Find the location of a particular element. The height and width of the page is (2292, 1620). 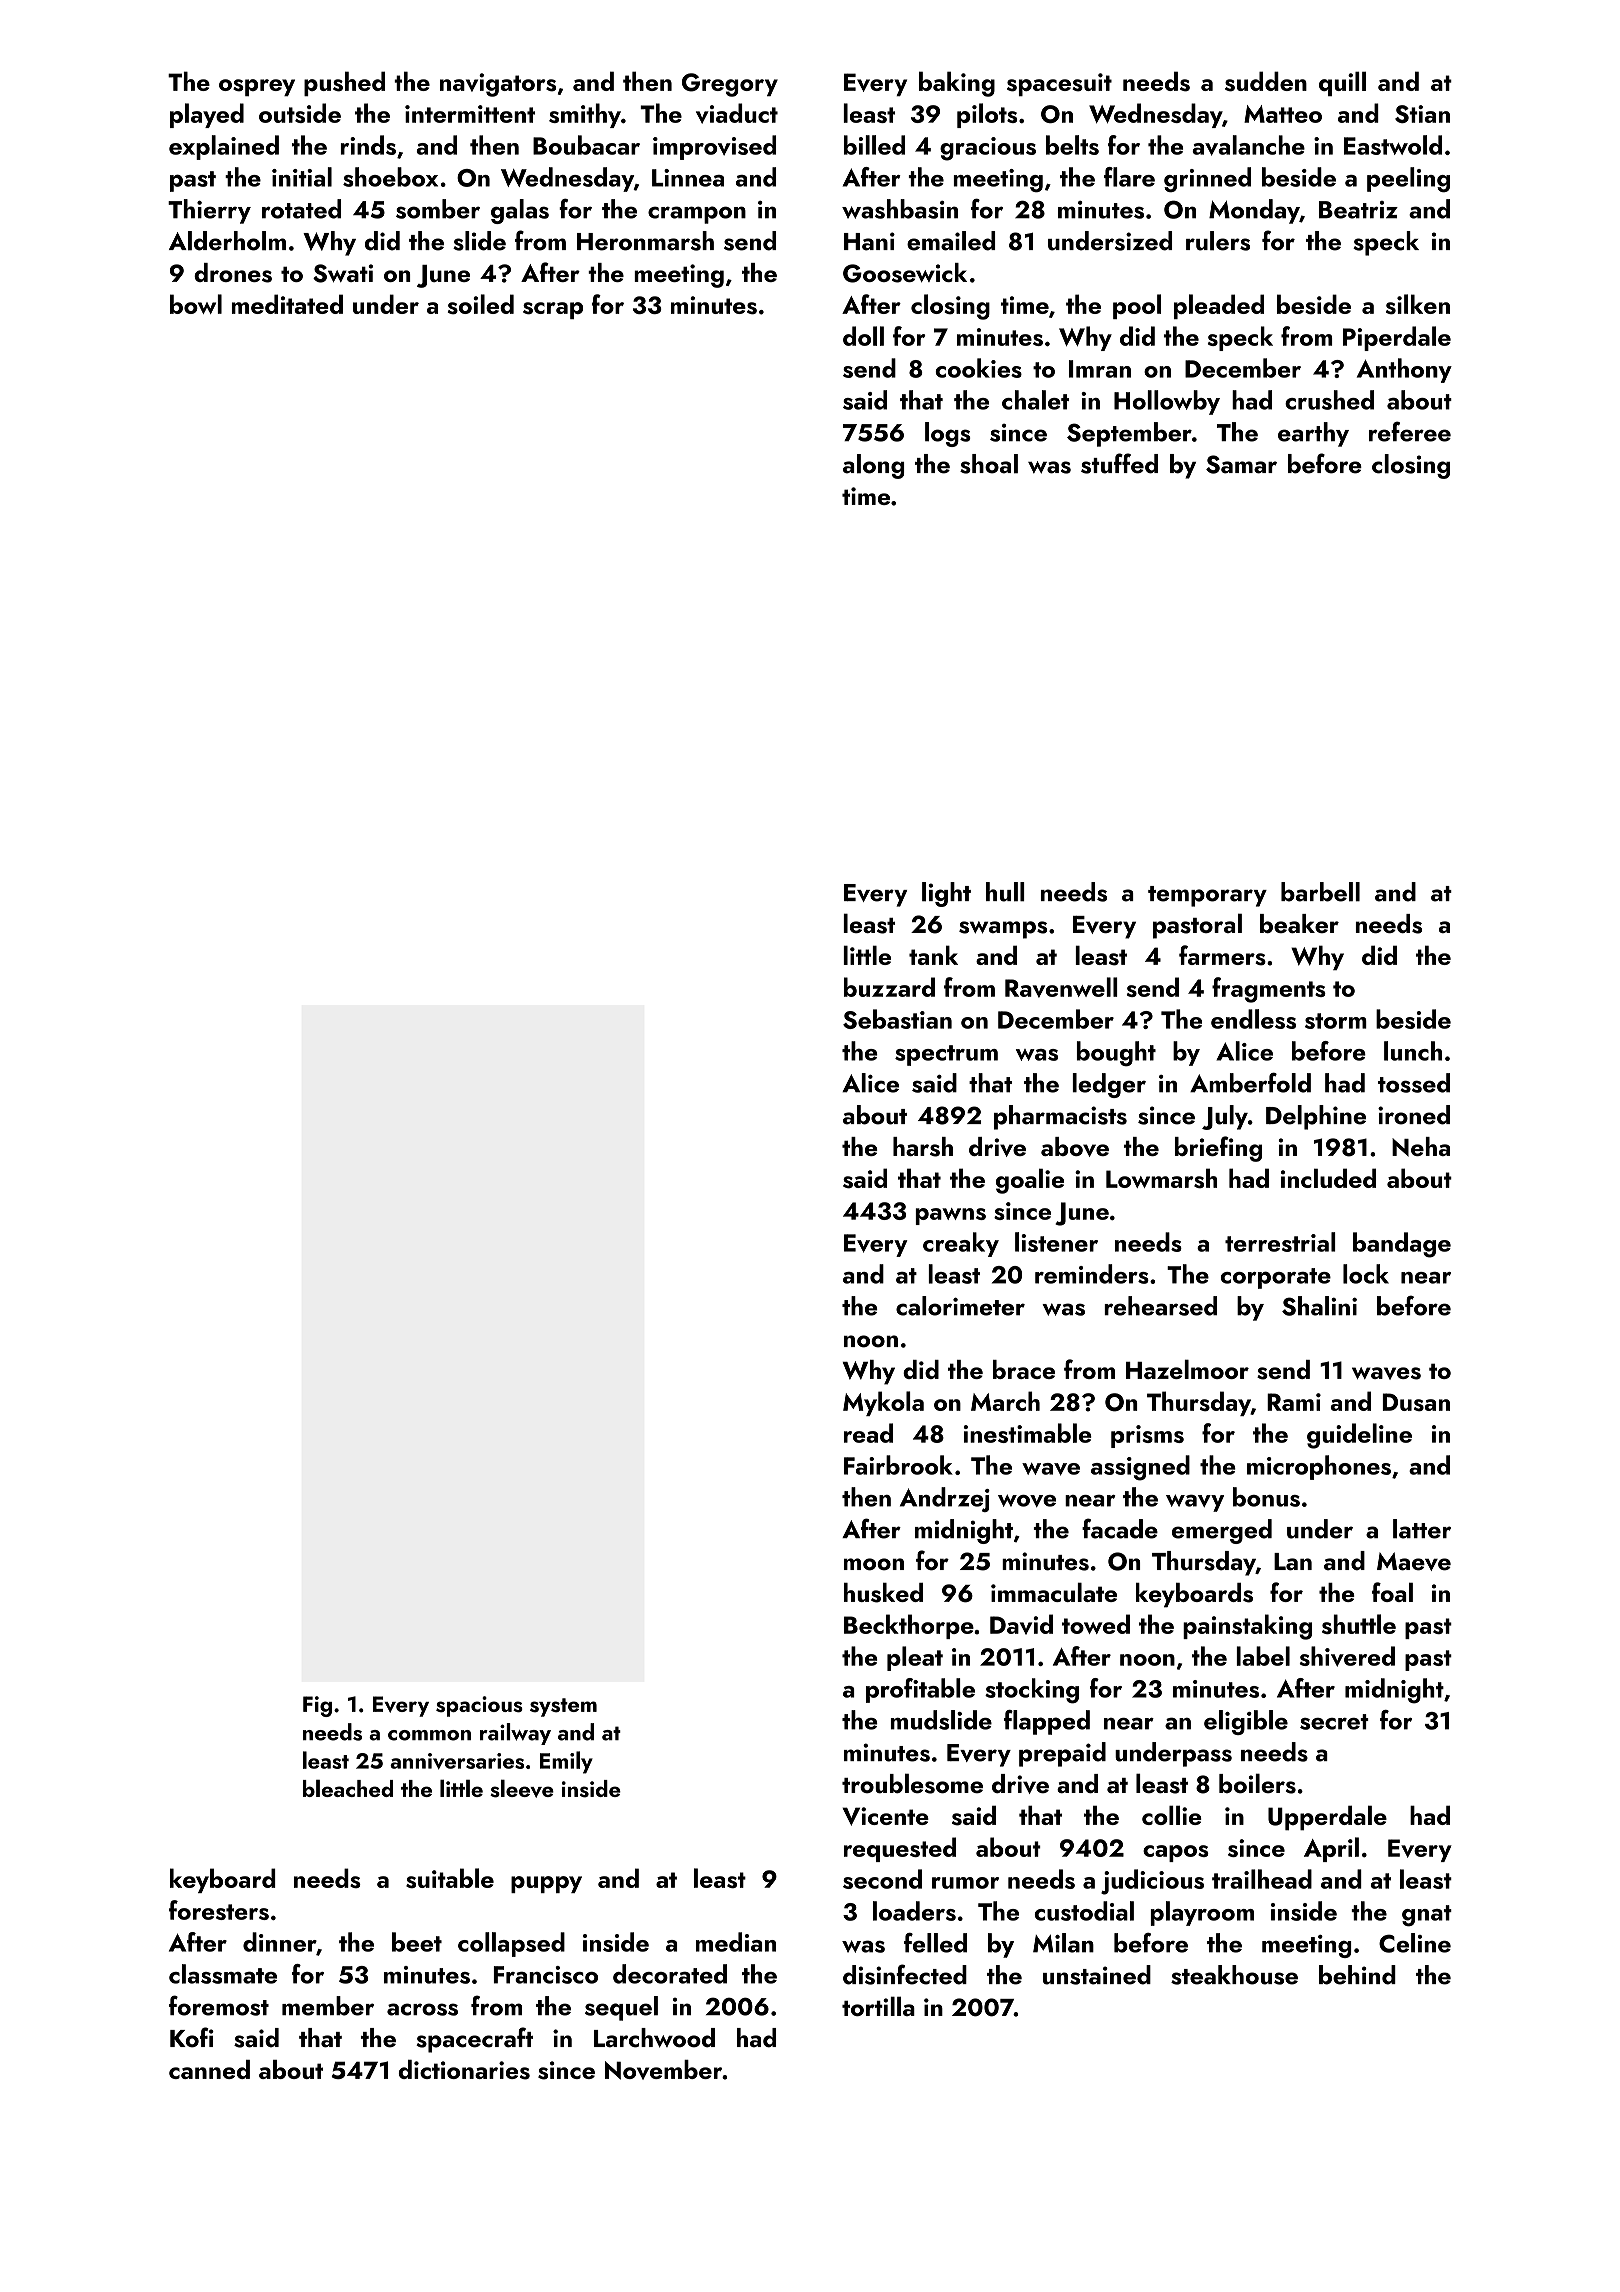

hull is located at coordinates (1005, 892).
